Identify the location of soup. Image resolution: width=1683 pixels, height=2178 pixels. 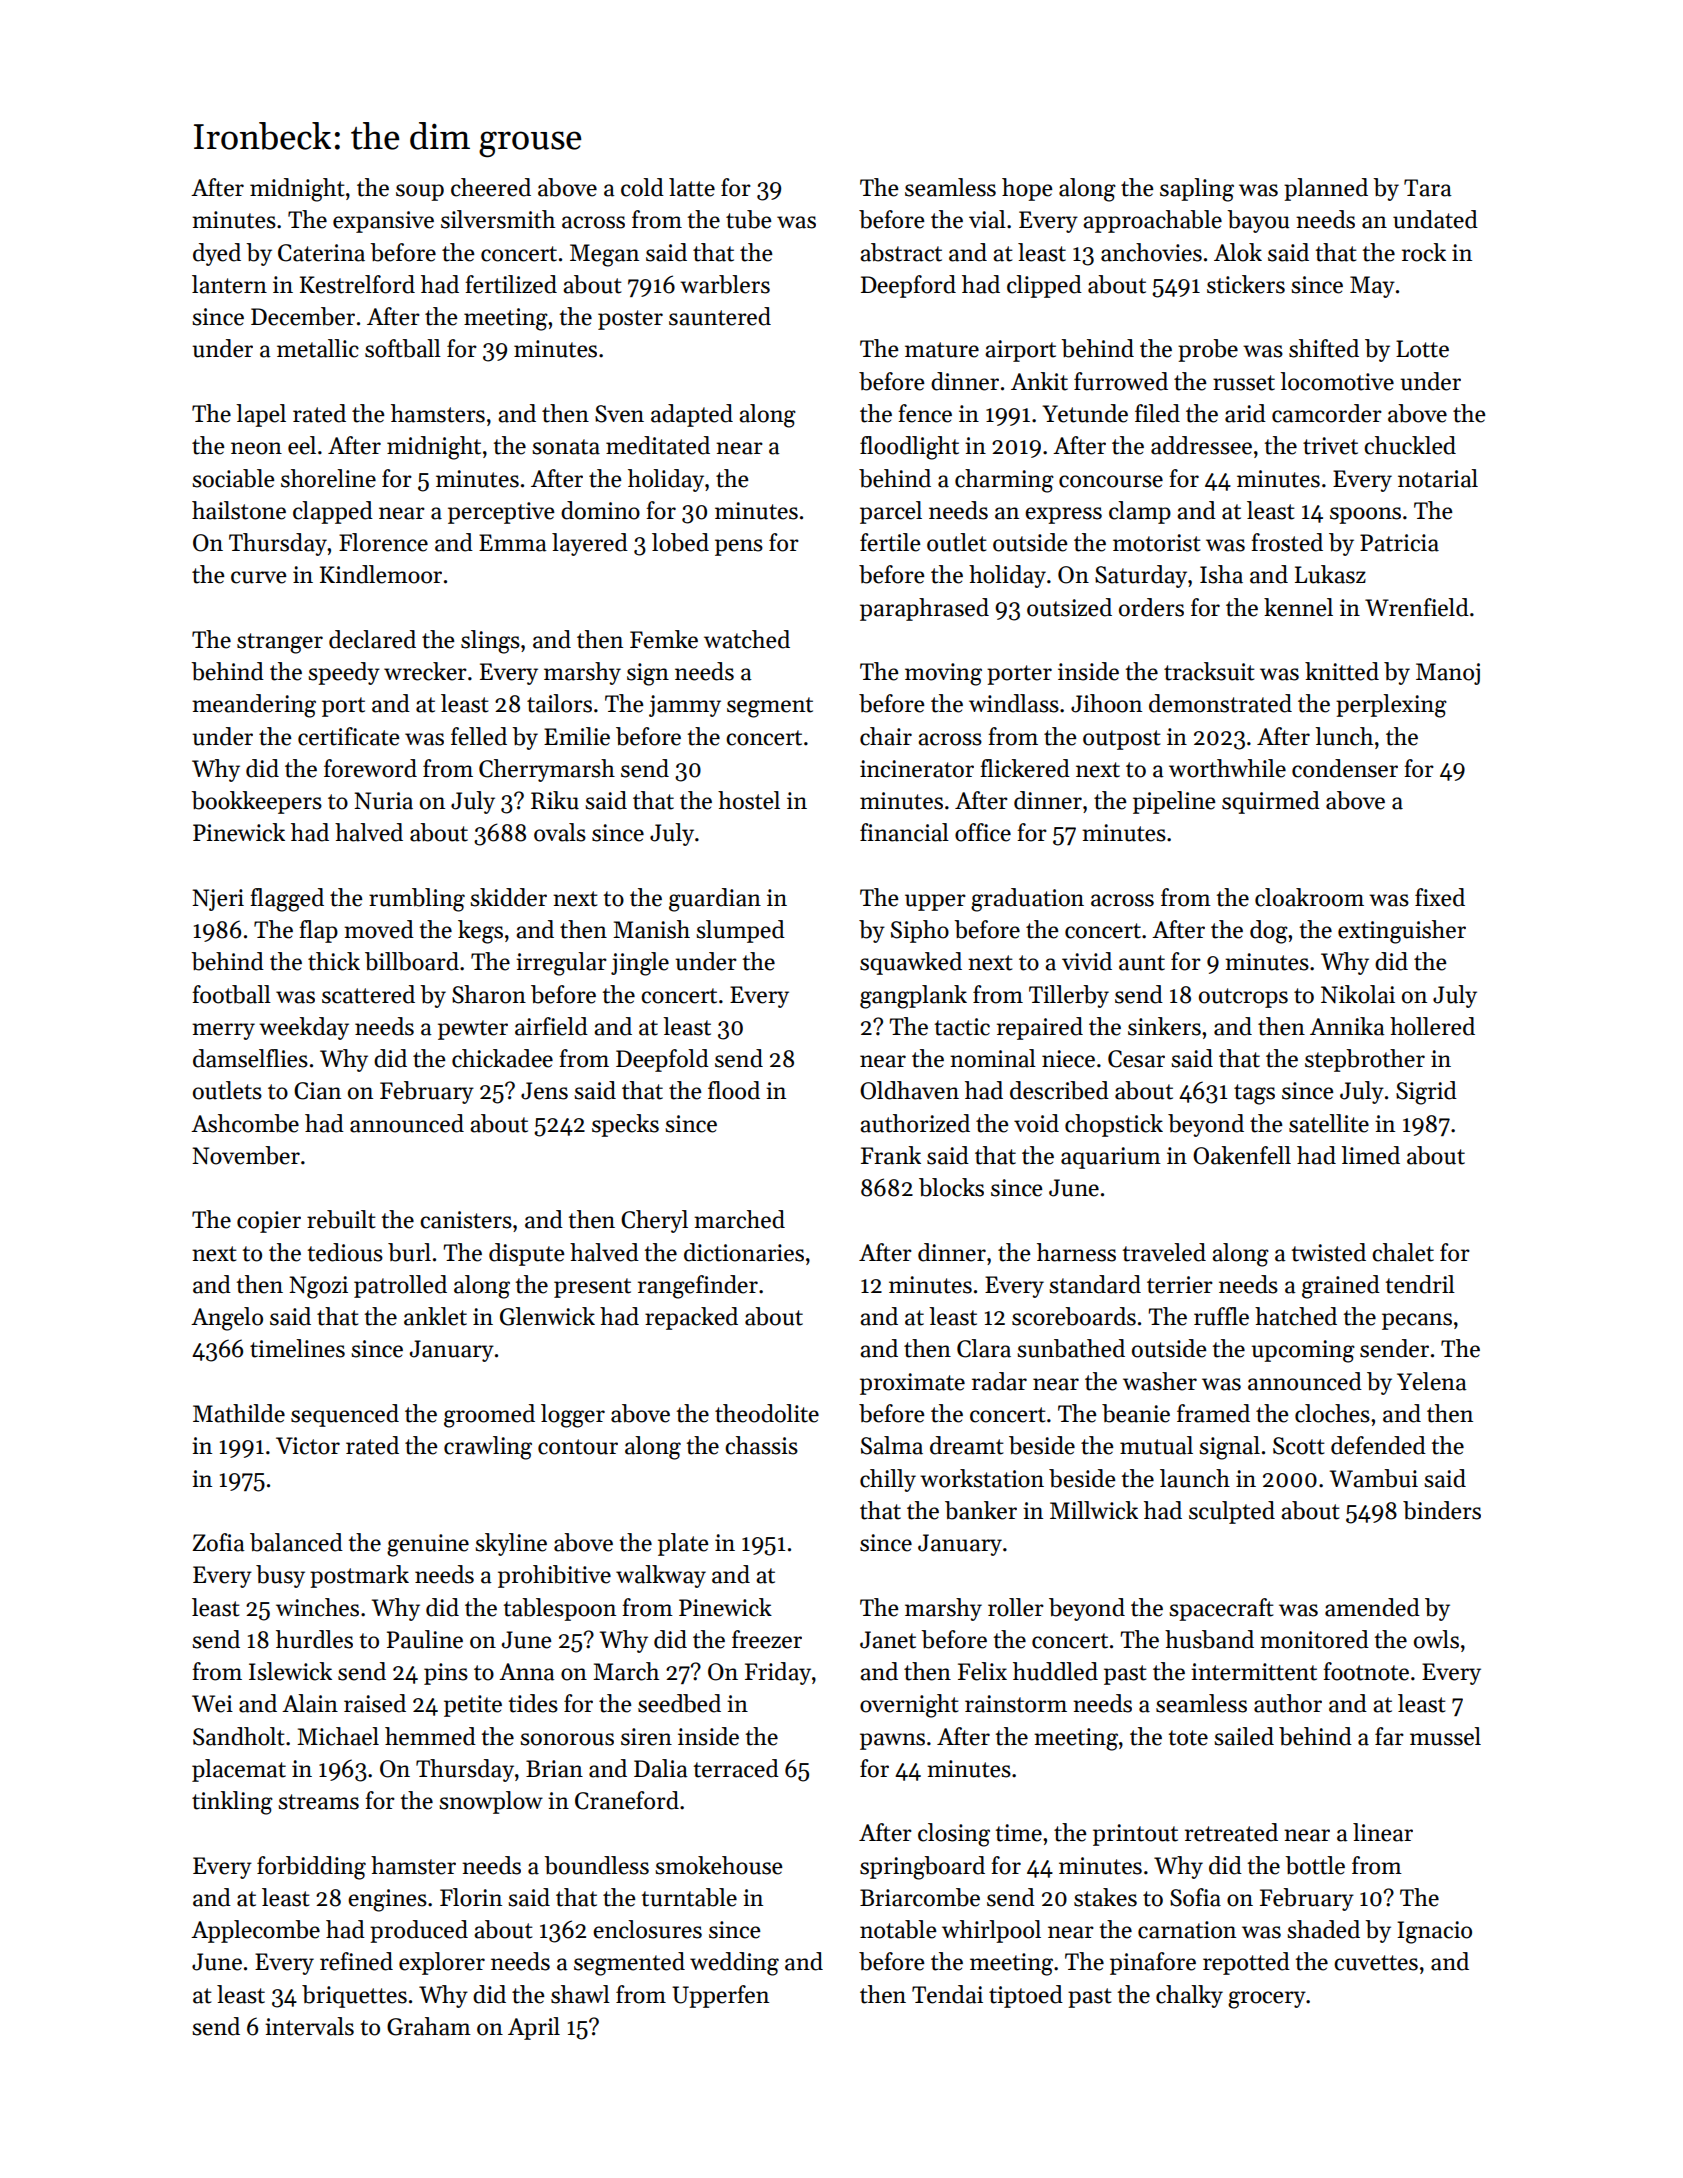
(420, 192).
